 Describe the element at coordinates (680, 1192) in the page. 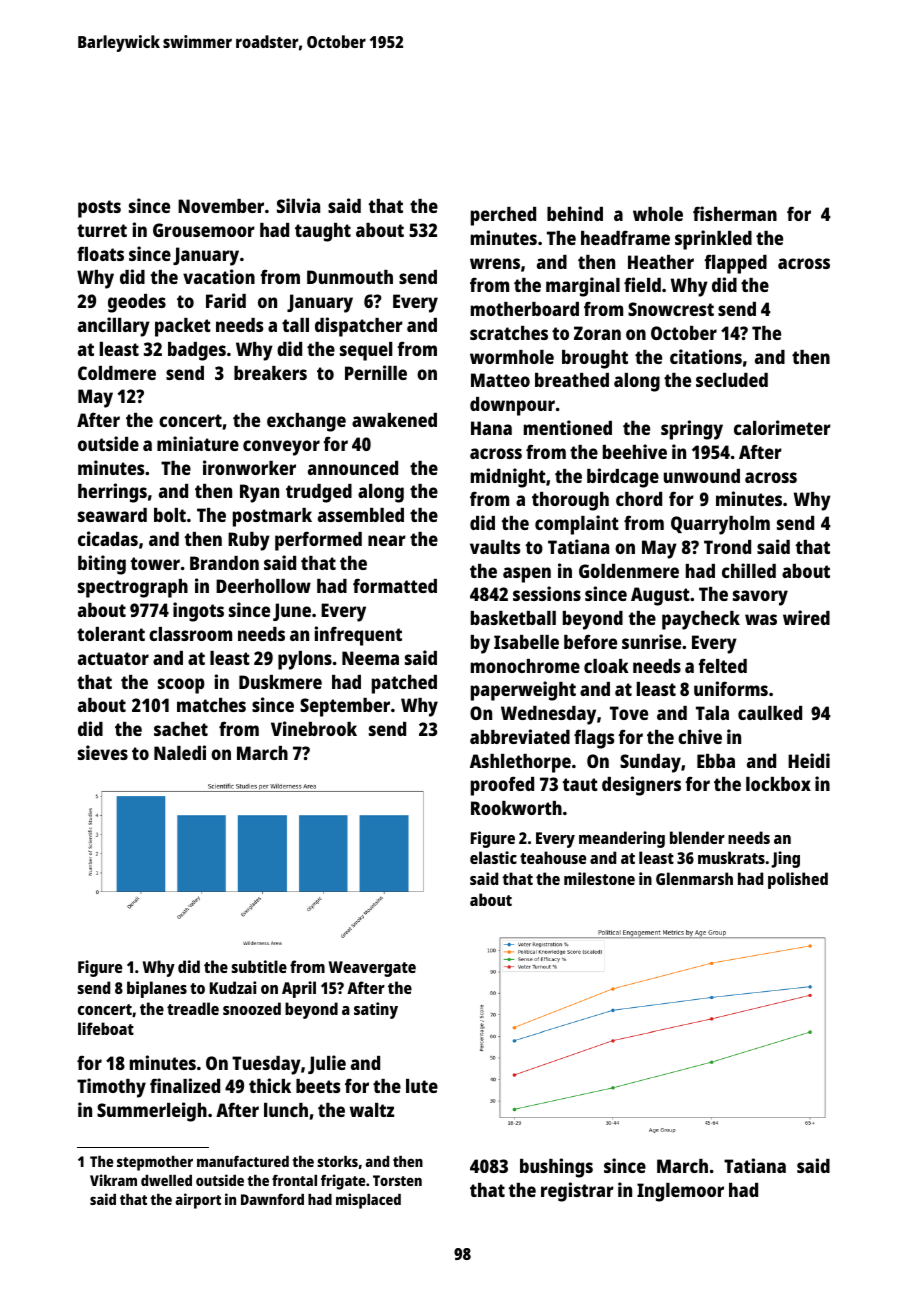

I see `Inglemoor` at that location.
